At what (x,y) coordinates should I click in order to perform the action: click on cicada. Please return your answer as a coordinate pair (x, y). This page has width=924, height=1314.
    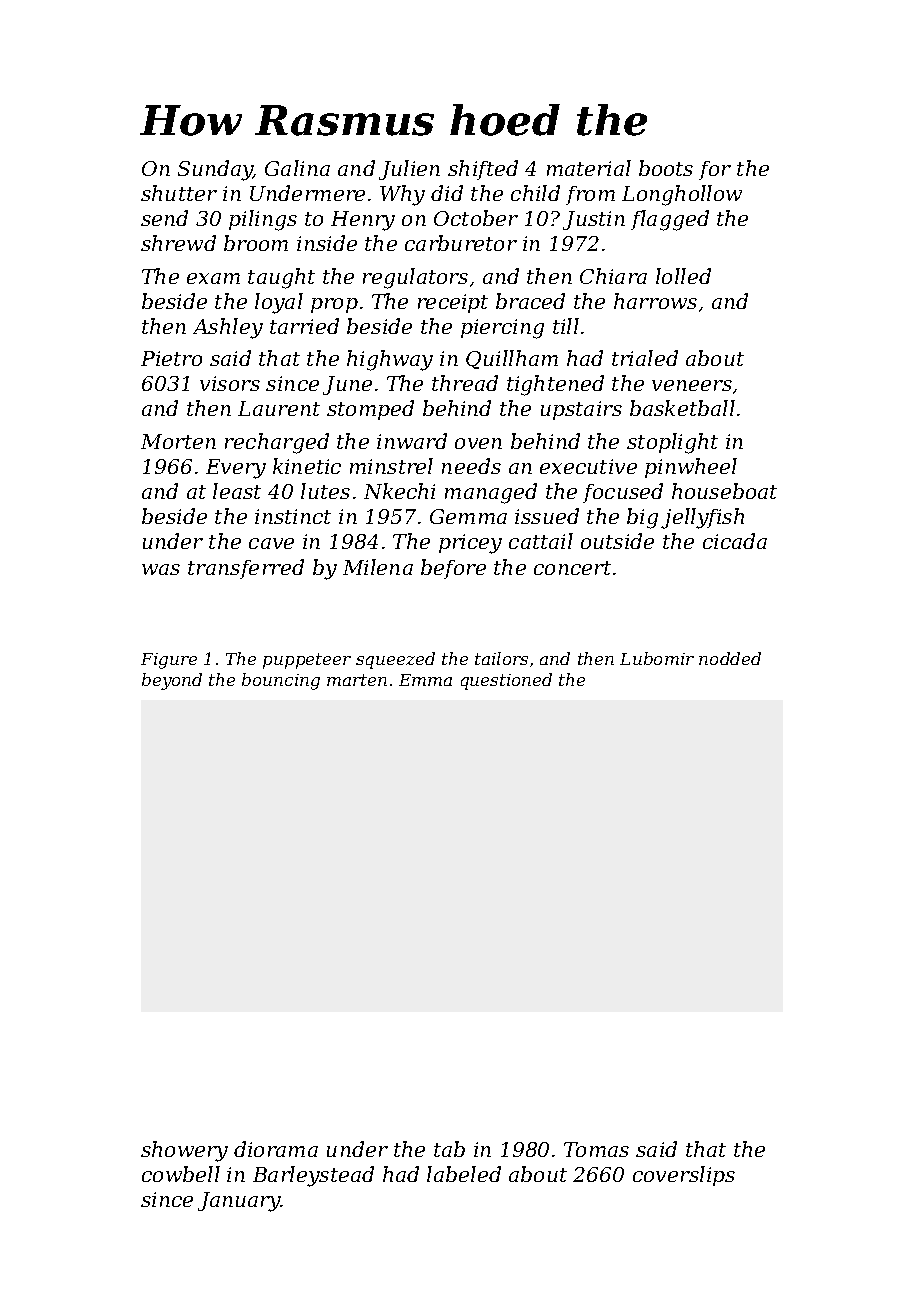
    Looking at the image, I should click on (735, 541).
